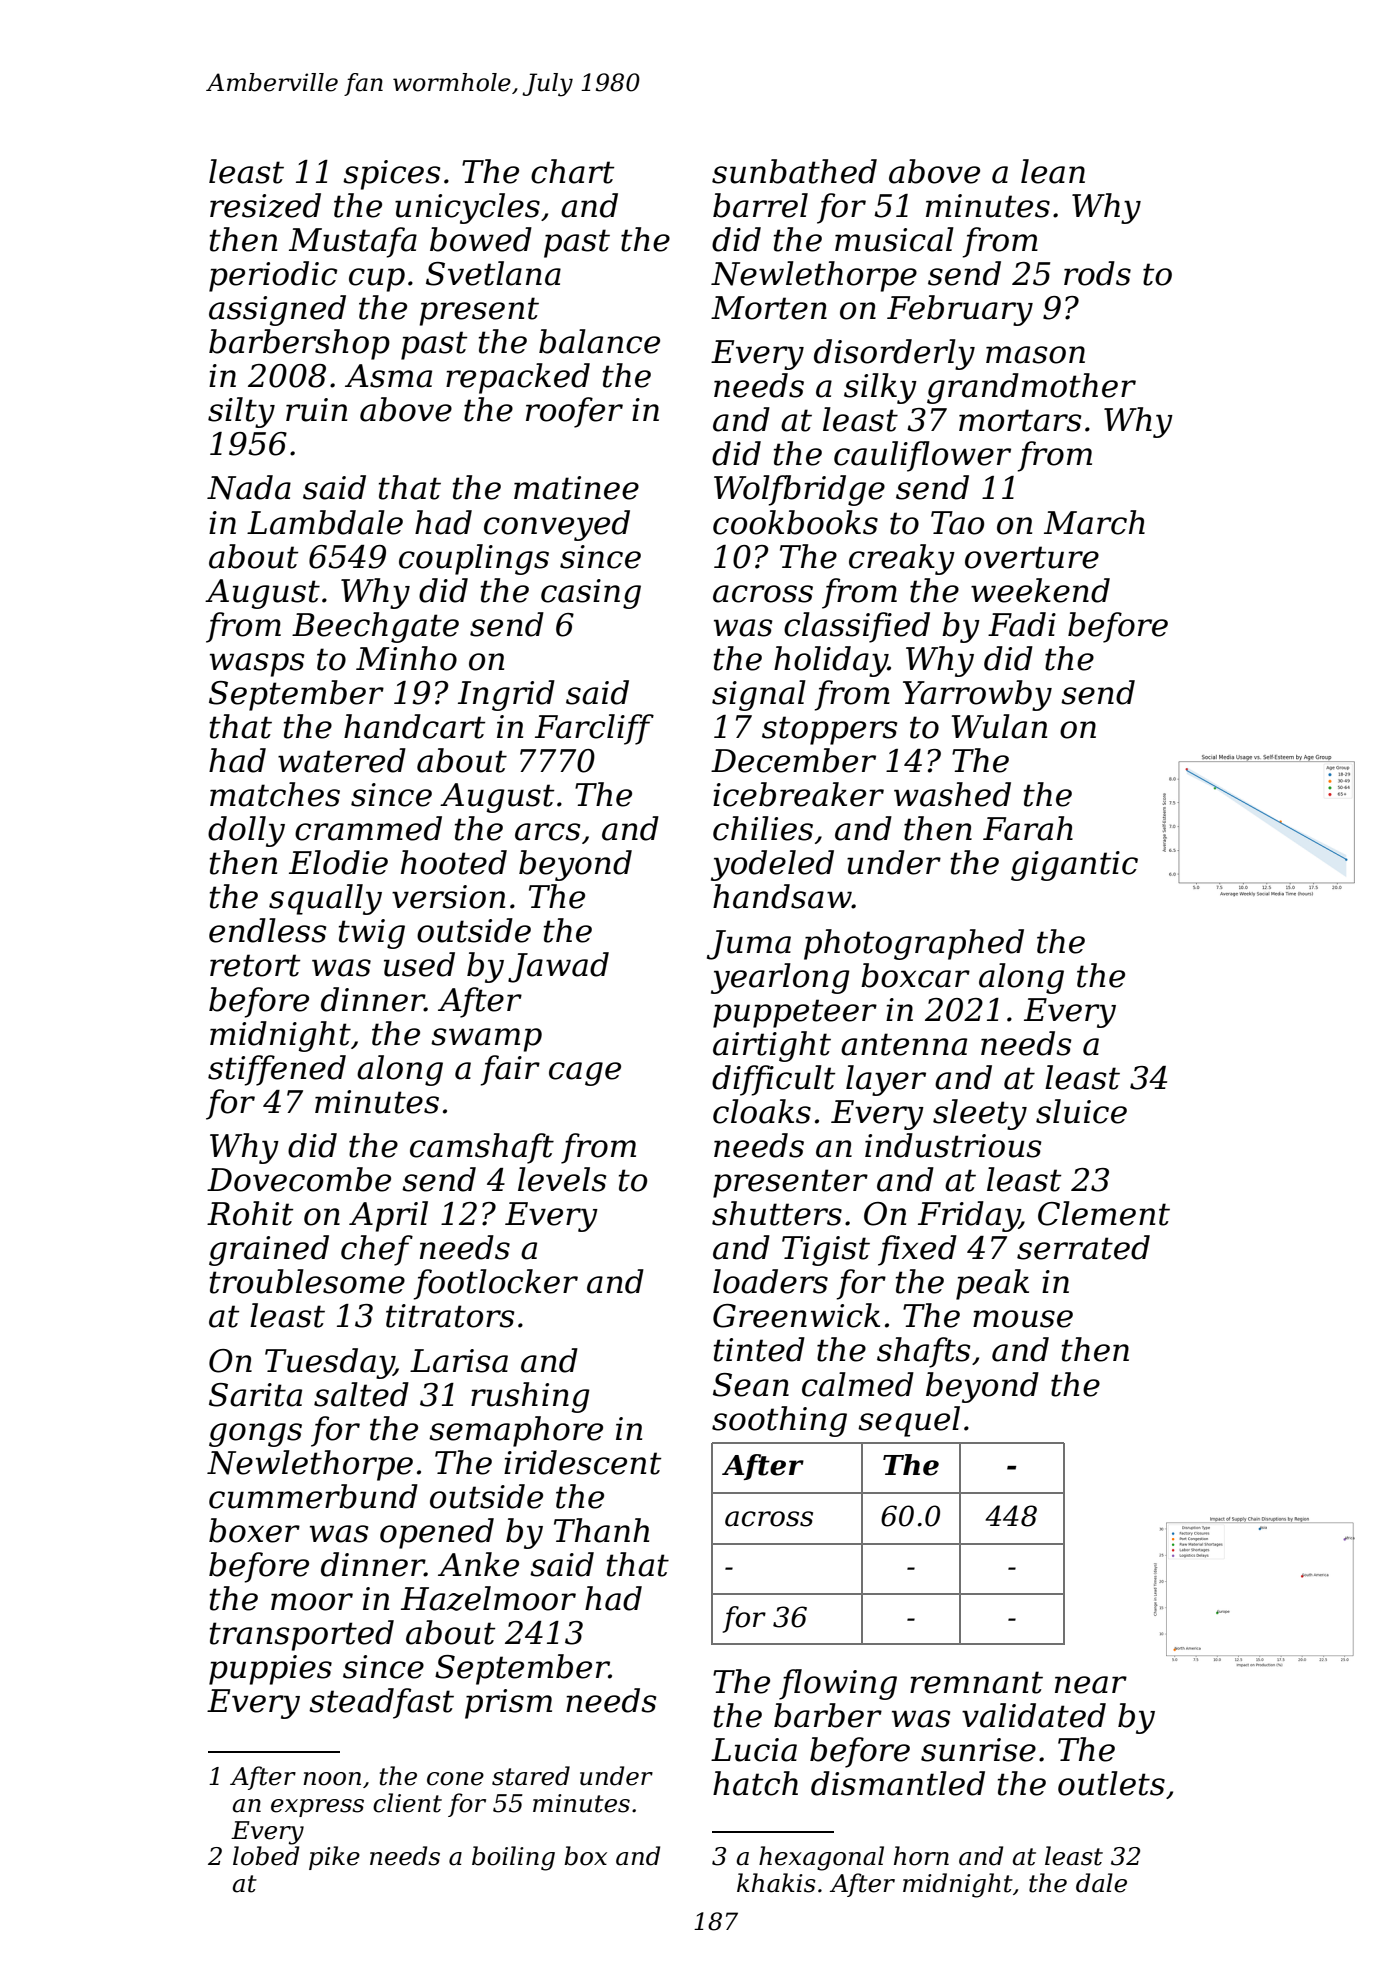 The image size is (1386, 1969). Describe the element at coordinates (513, 1858) in the screenshot. I see `boiling` at that location.
